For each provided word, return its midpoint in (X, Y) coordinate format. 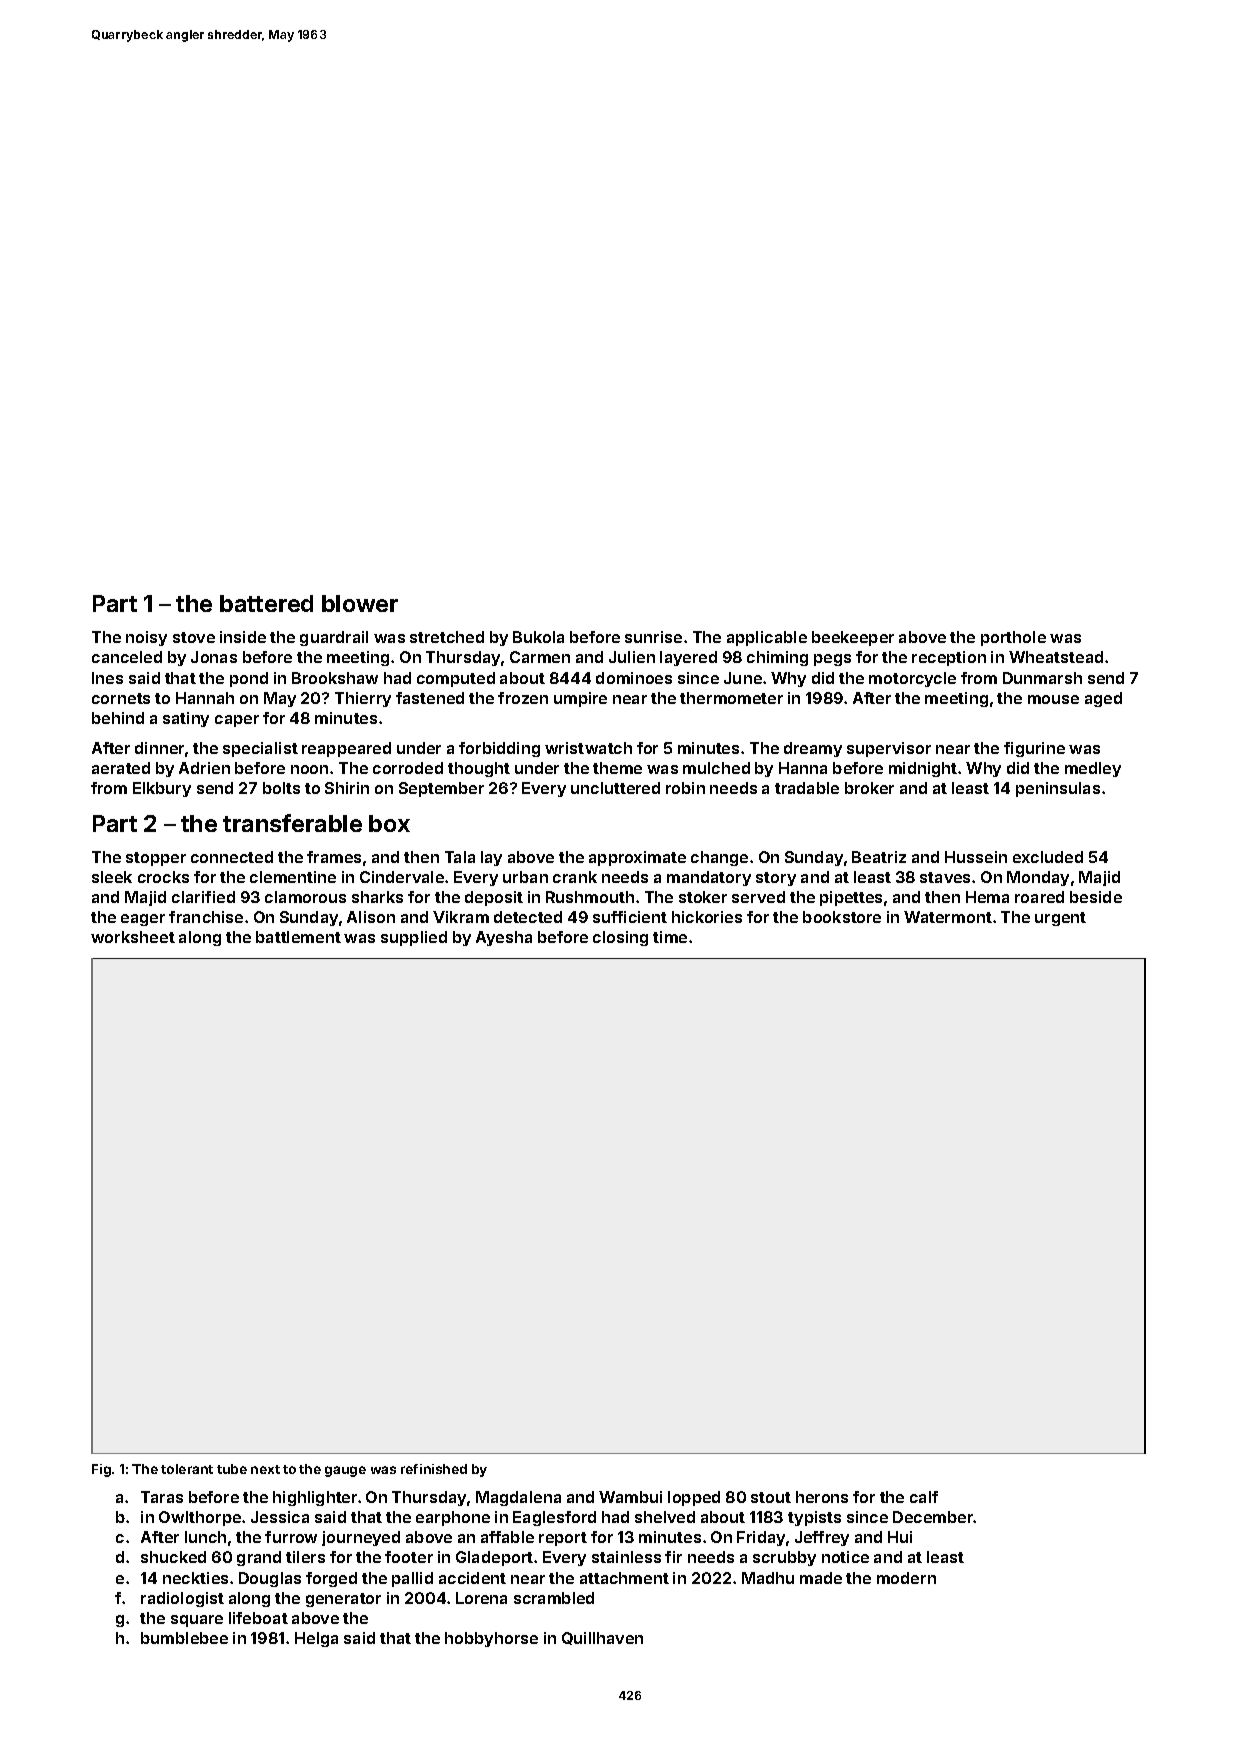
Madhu (768, 1578)
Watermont (948, 917)
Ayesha (504, 938)
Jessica (280, 1517)
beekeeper (853, 638)
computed (456, 679)
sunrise (653, 637)
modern (906, 1578)
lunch (205, 1537)
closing (620, 938)
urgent (1060, 919)
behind (118, 718)
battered (266, 603)
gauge (345, 1471)
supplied (414, 938)
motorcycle (912, 679)
